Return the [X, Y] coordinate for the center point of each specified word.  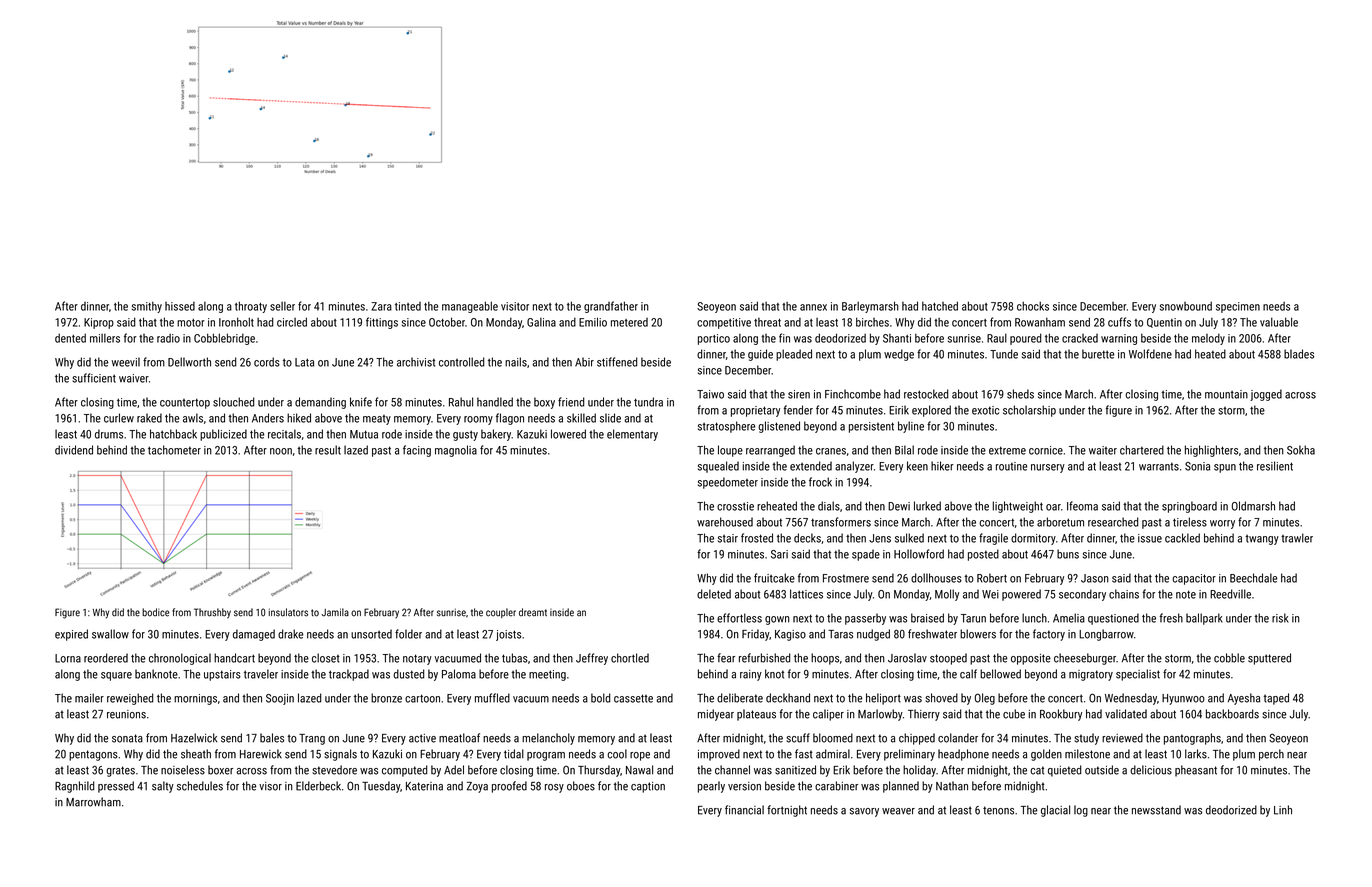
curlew [119, 418]
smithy [147, 307]
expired [71, 635]
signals [340, 755]
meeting [547, 675]
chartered [1142, 450]
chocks [1033, 306]
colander [958, 738]
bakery [496, 435]
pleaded [794, 355]
